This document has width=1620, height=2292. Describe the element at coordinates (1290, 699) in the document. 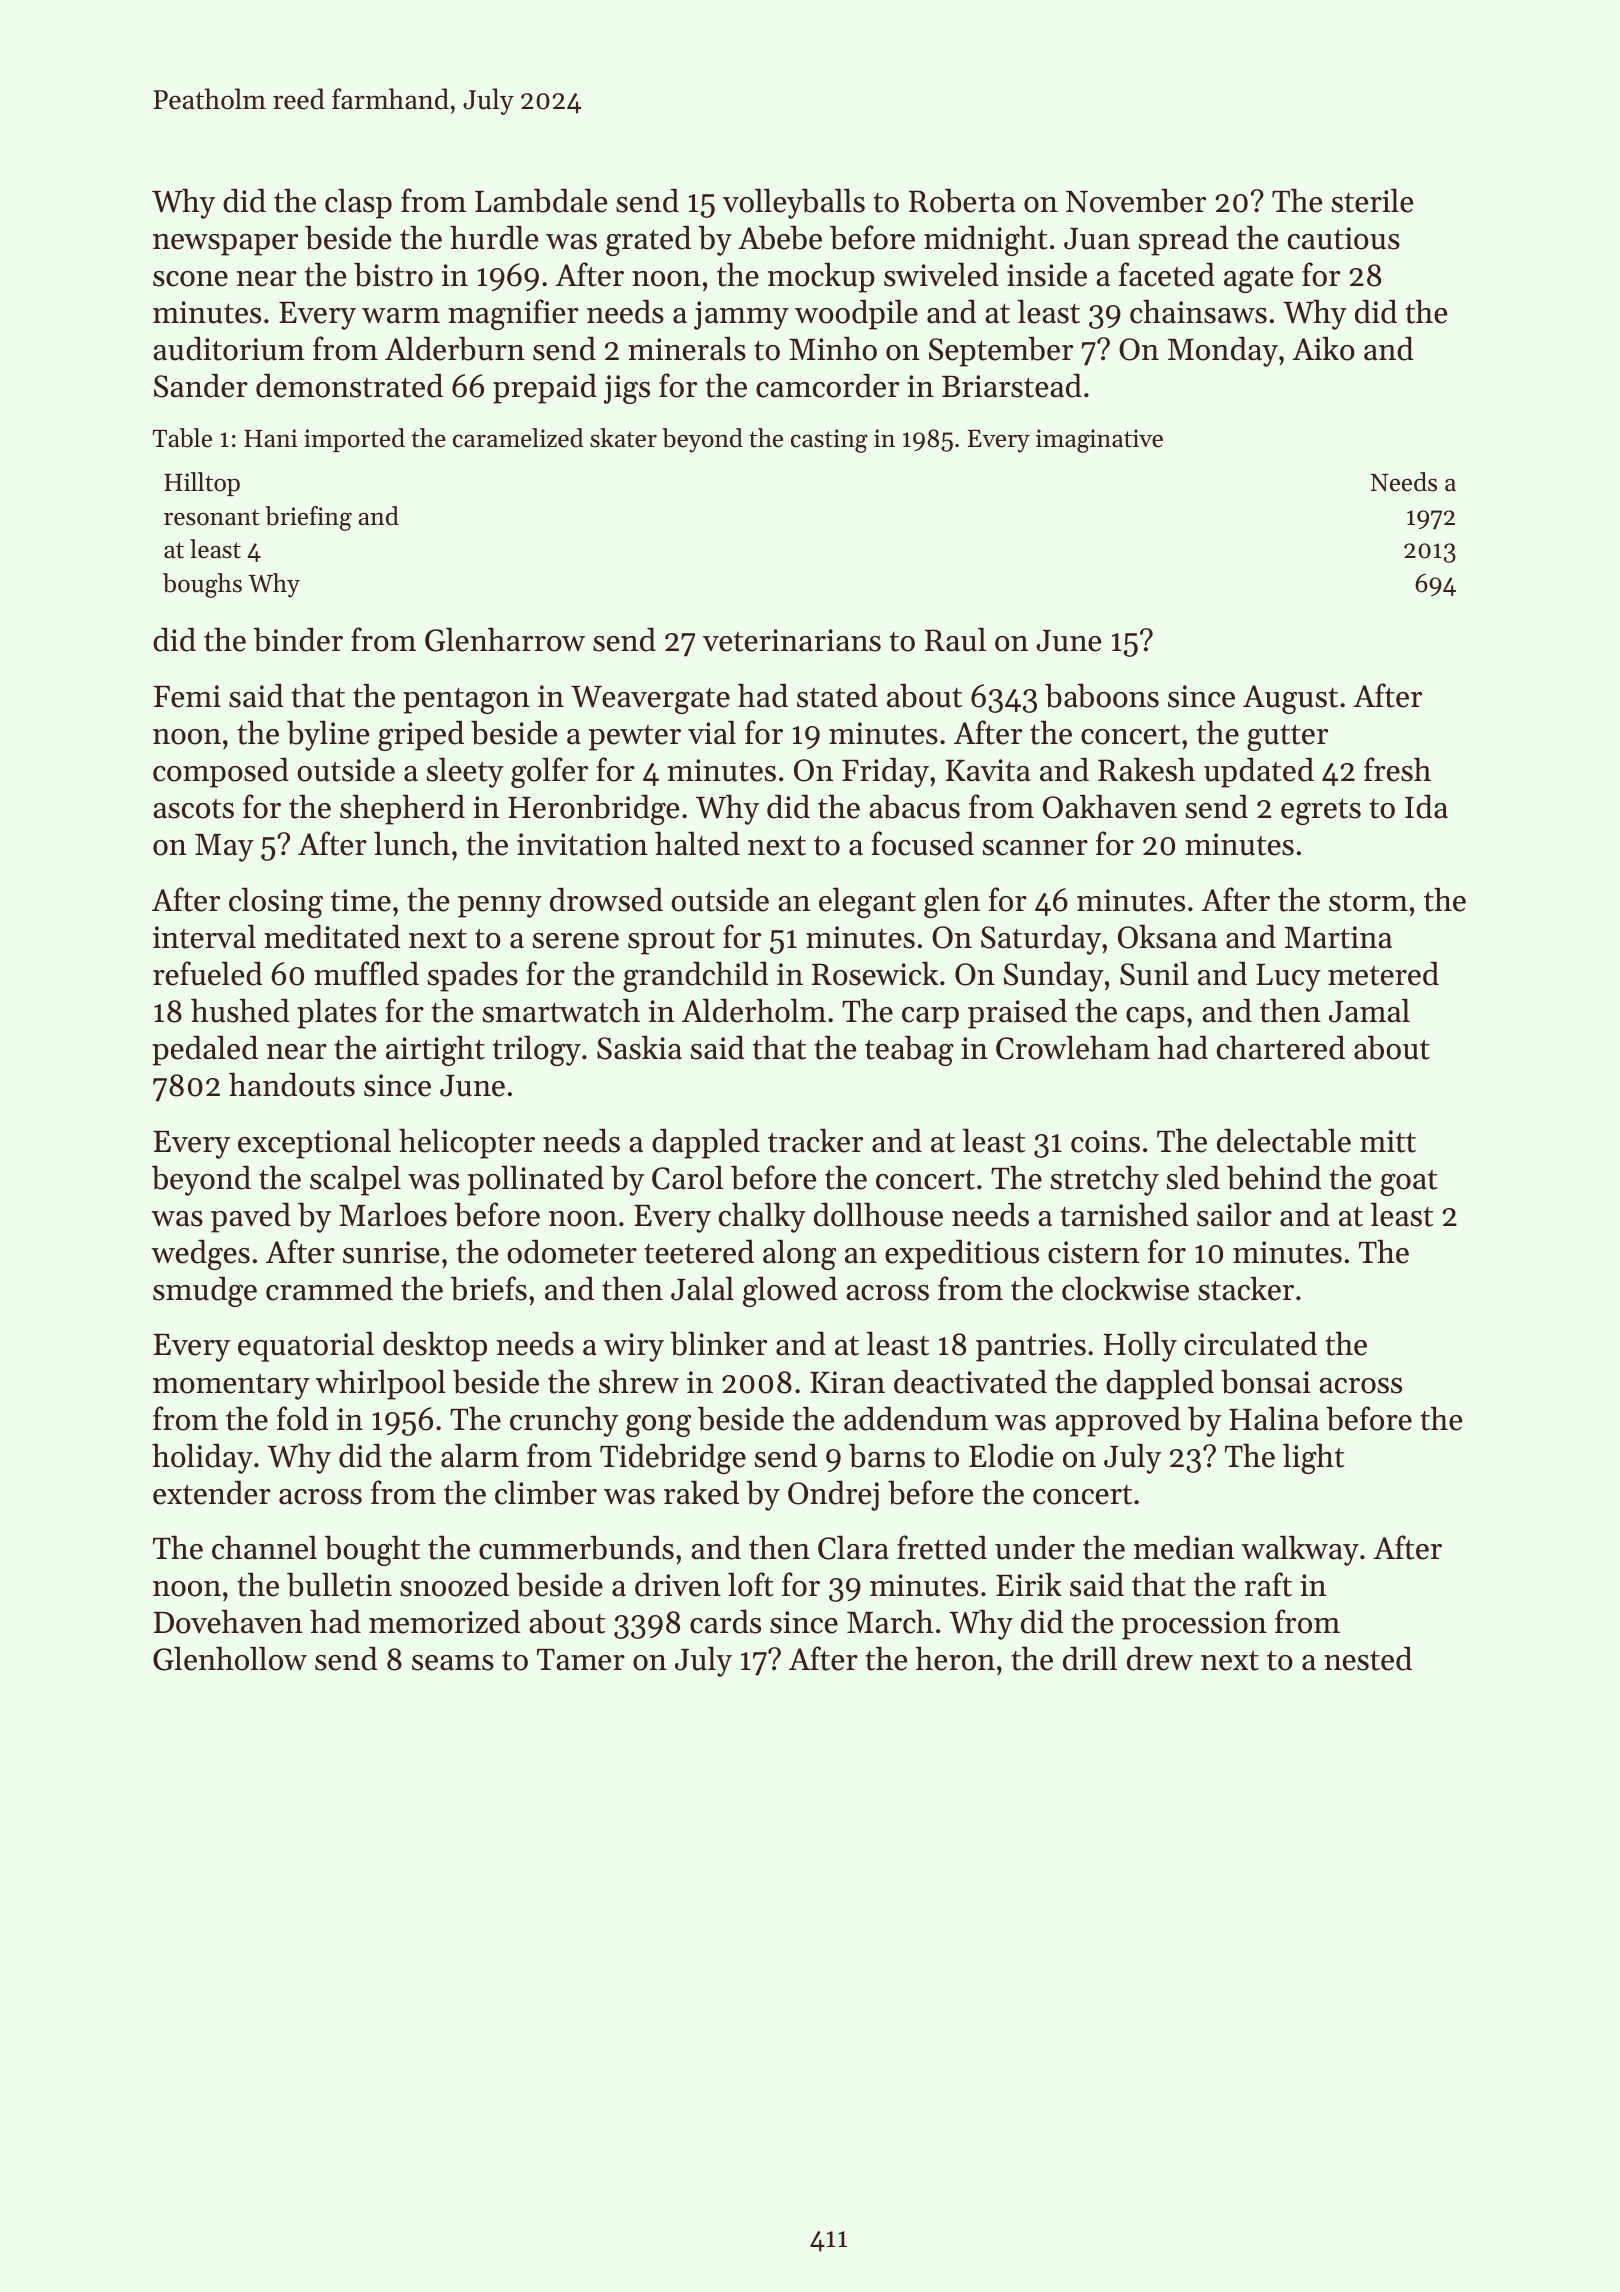

I see `August` at that location.
